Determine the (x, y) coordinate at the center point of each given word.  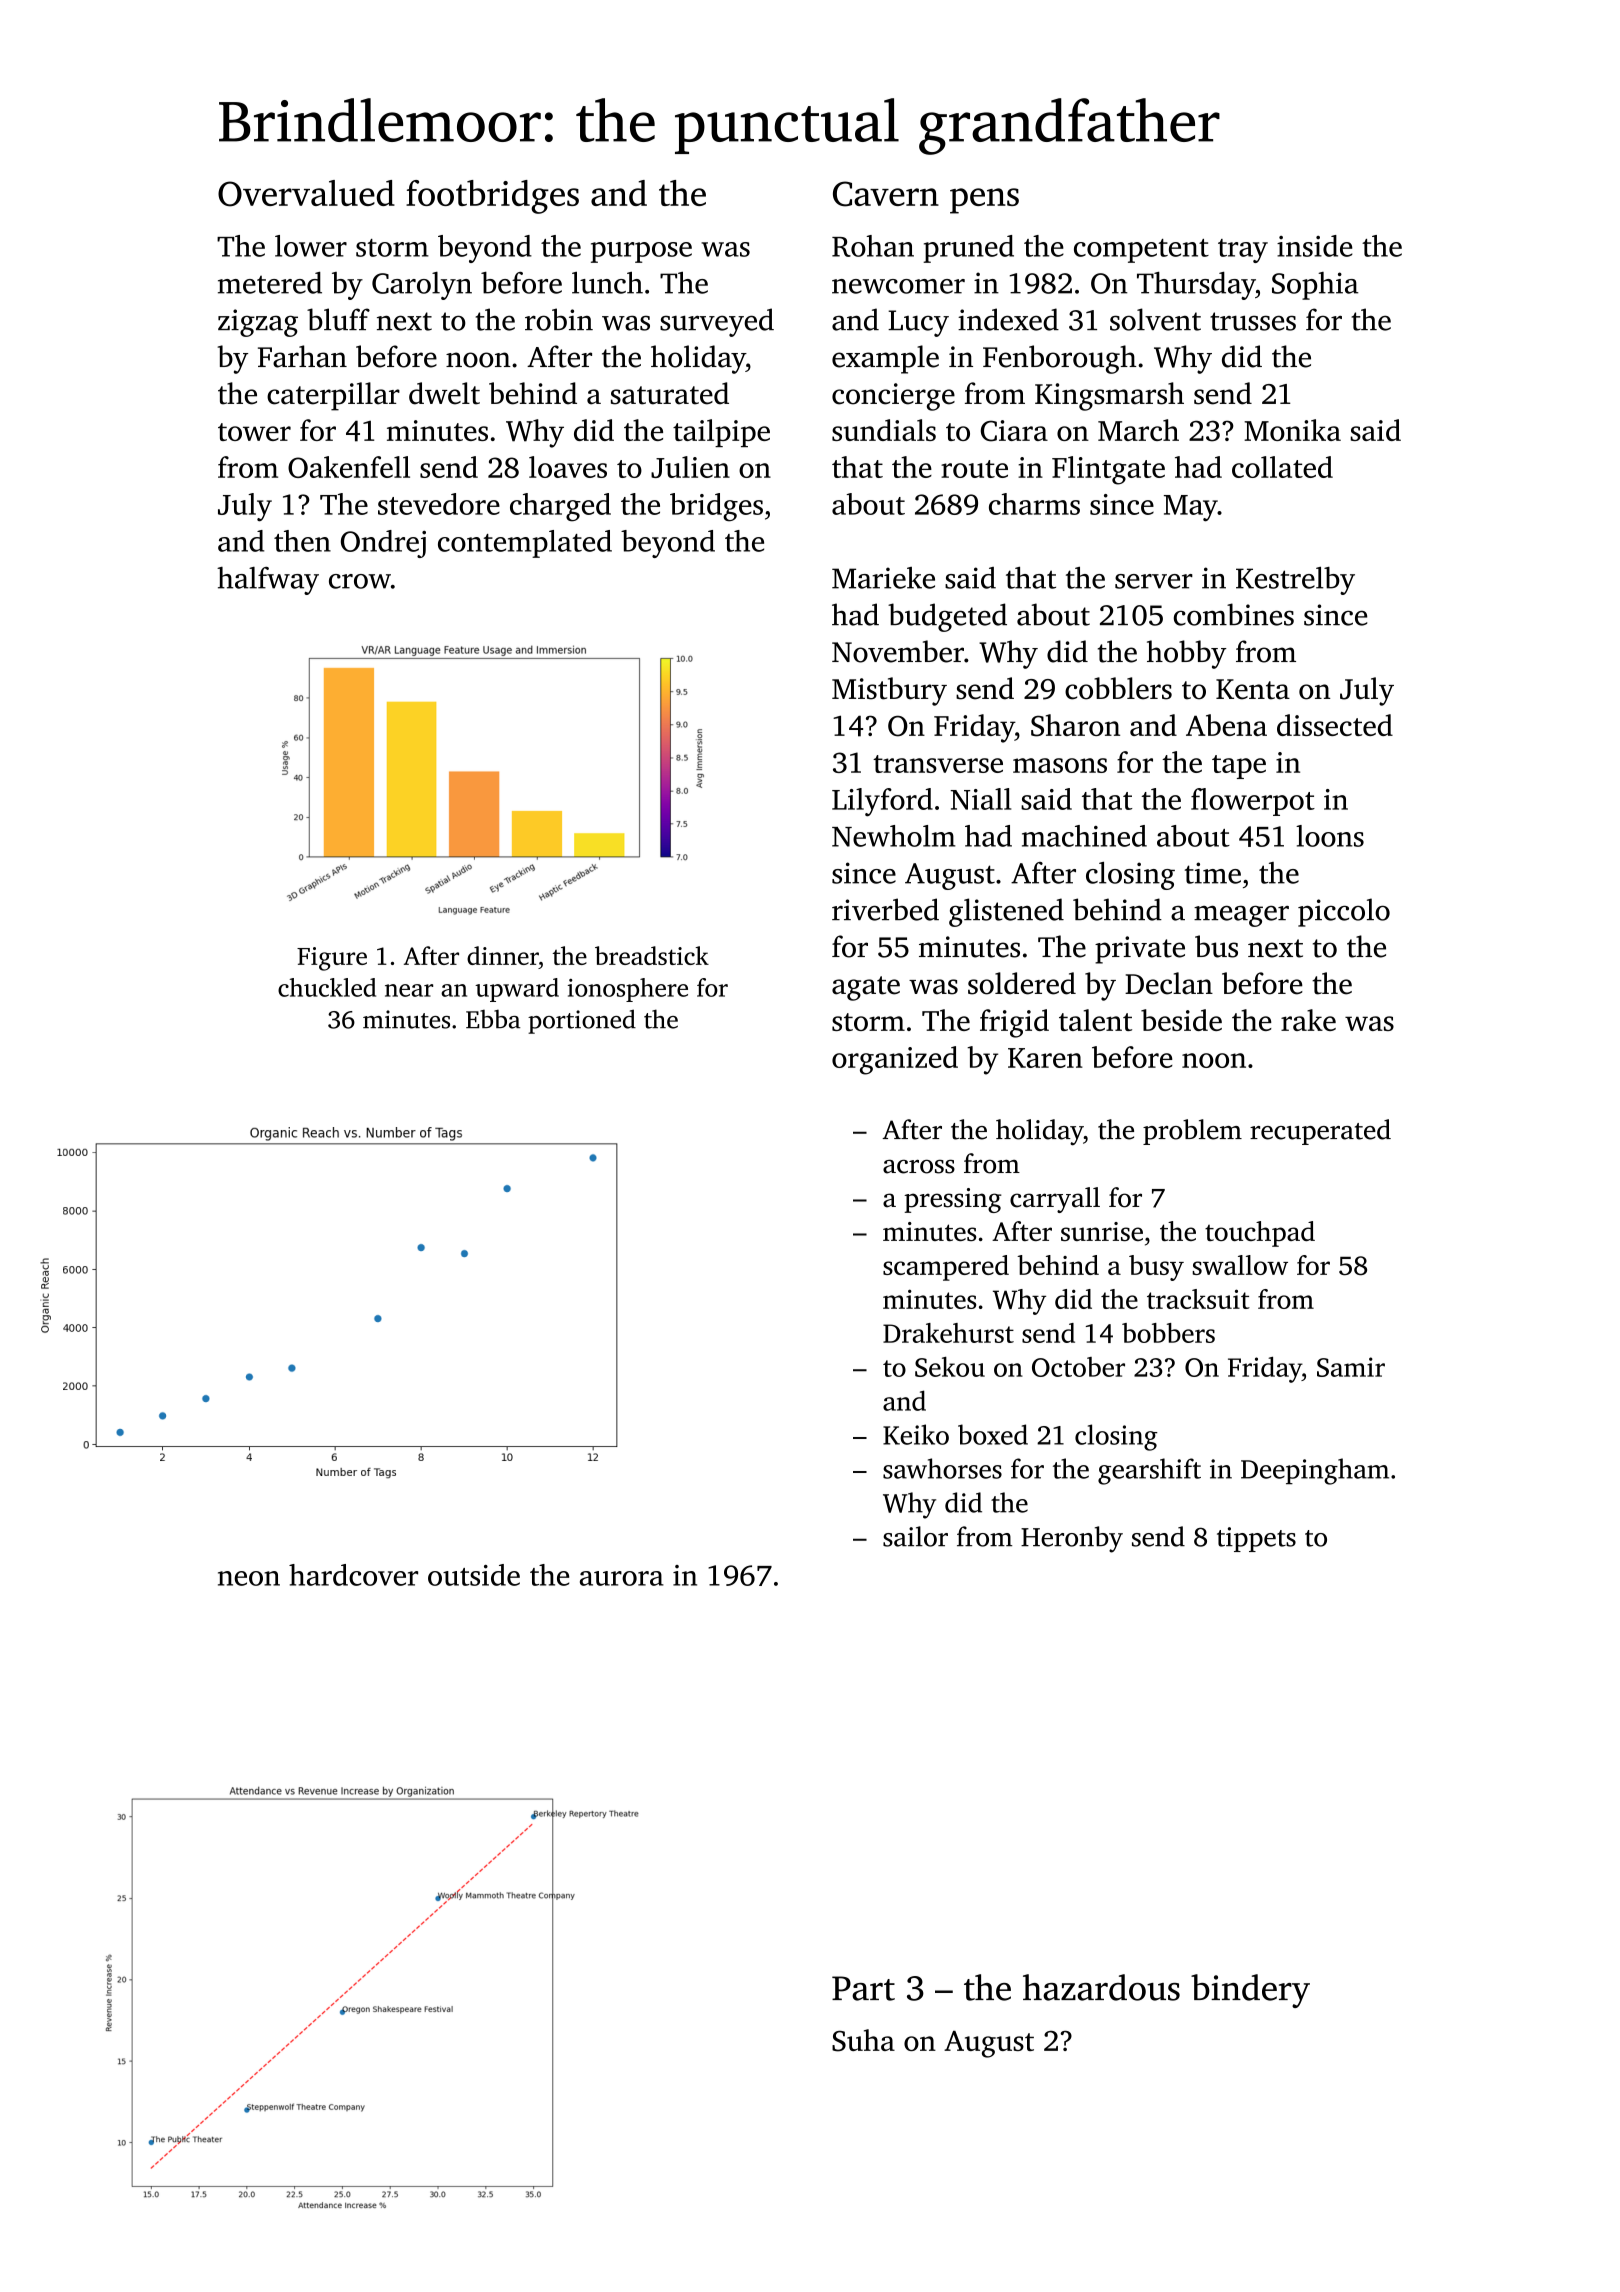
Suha (863, 2040)
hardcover (353, 1575)
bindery (1250, 1991)
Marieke (883, 578)
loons (1330, 836)
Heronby (1072, 1539)
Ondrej (383, 544)
